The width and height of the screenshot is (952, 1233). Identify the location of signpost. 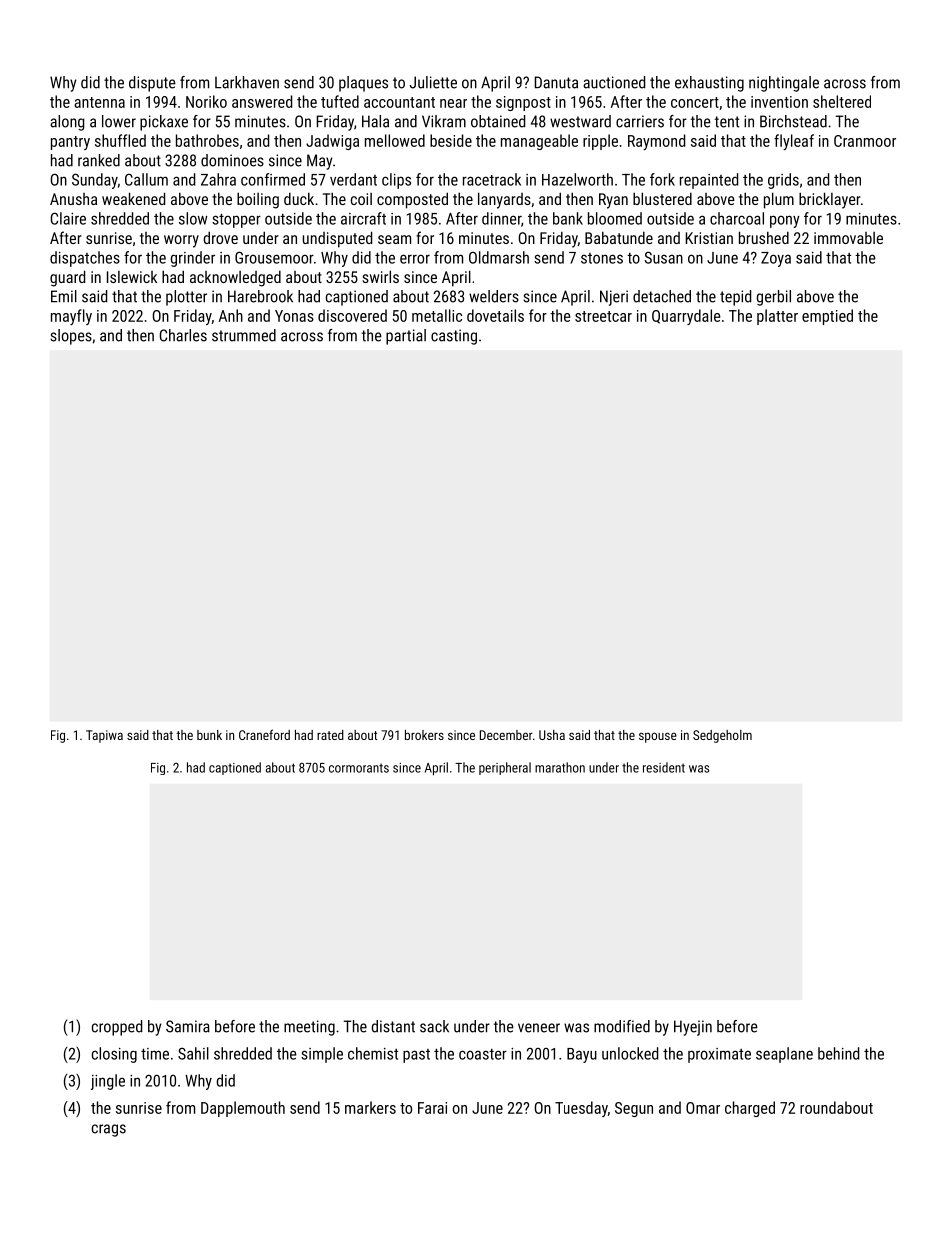
(523, 103).
